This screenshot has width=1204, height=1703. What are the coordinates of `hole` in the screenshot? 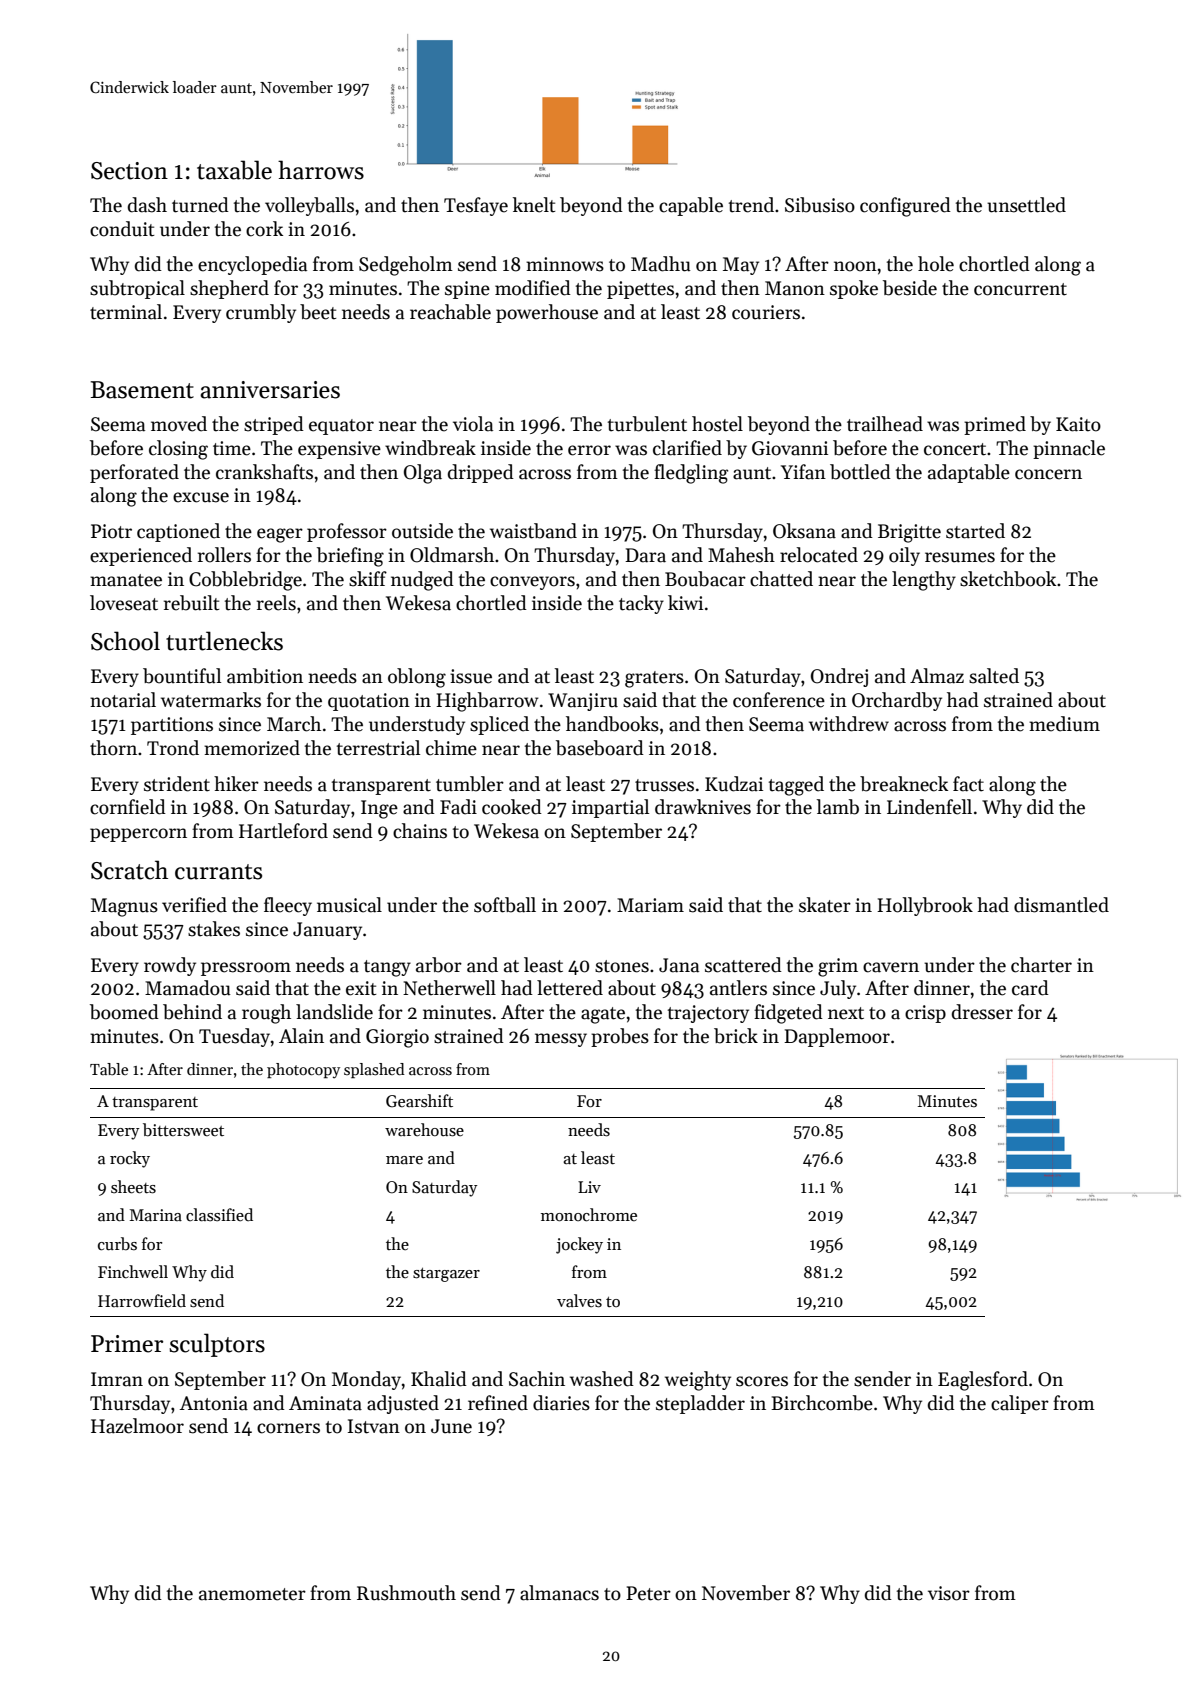 It's located at (936, 264).
